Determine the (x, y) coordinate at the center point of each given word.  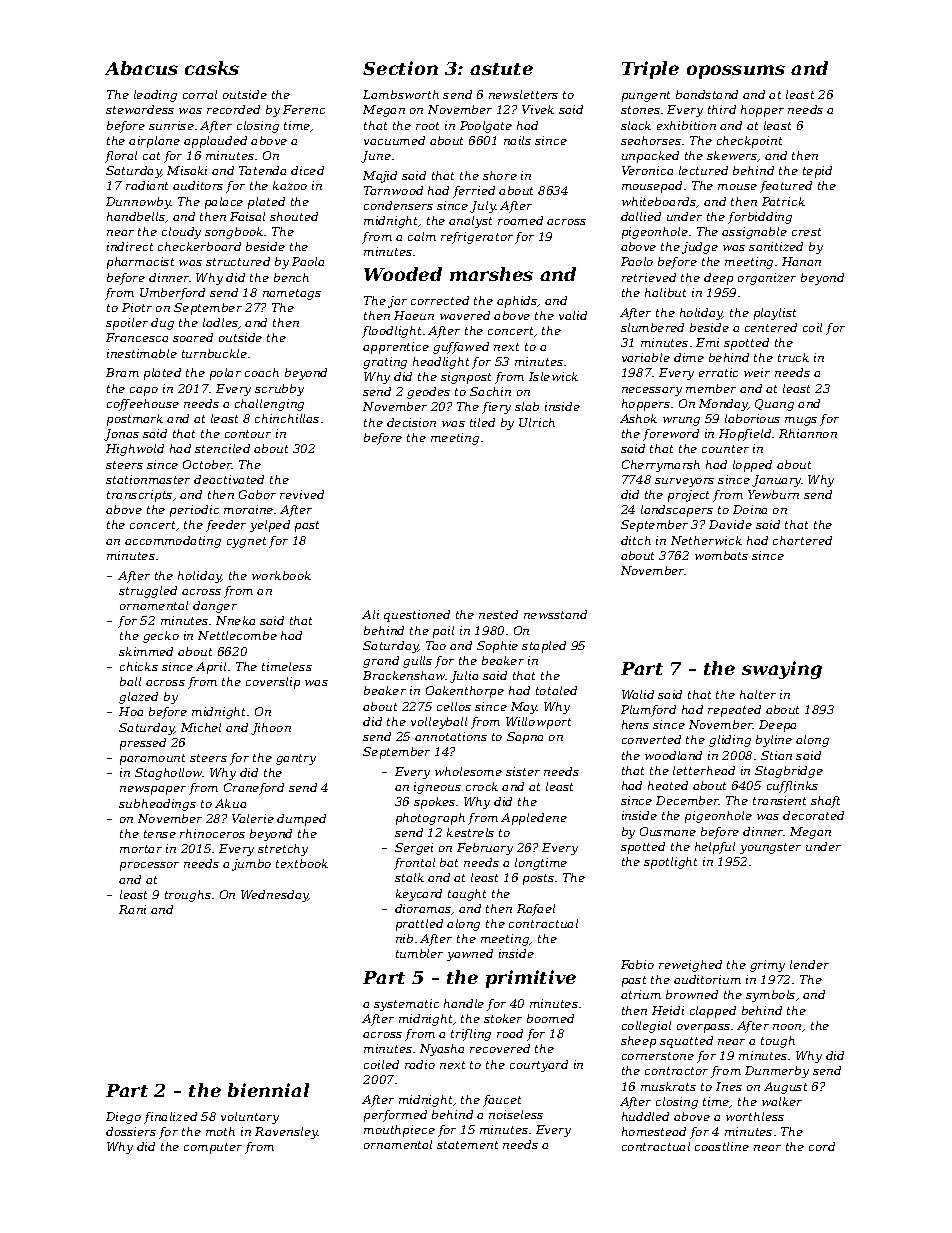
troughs (188, 896)
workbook (281, 575)
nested (498, 614)
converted (651, 739)
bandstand (707, 94)
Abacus (141, 68)
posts (538, 879)
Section (400, 68)
